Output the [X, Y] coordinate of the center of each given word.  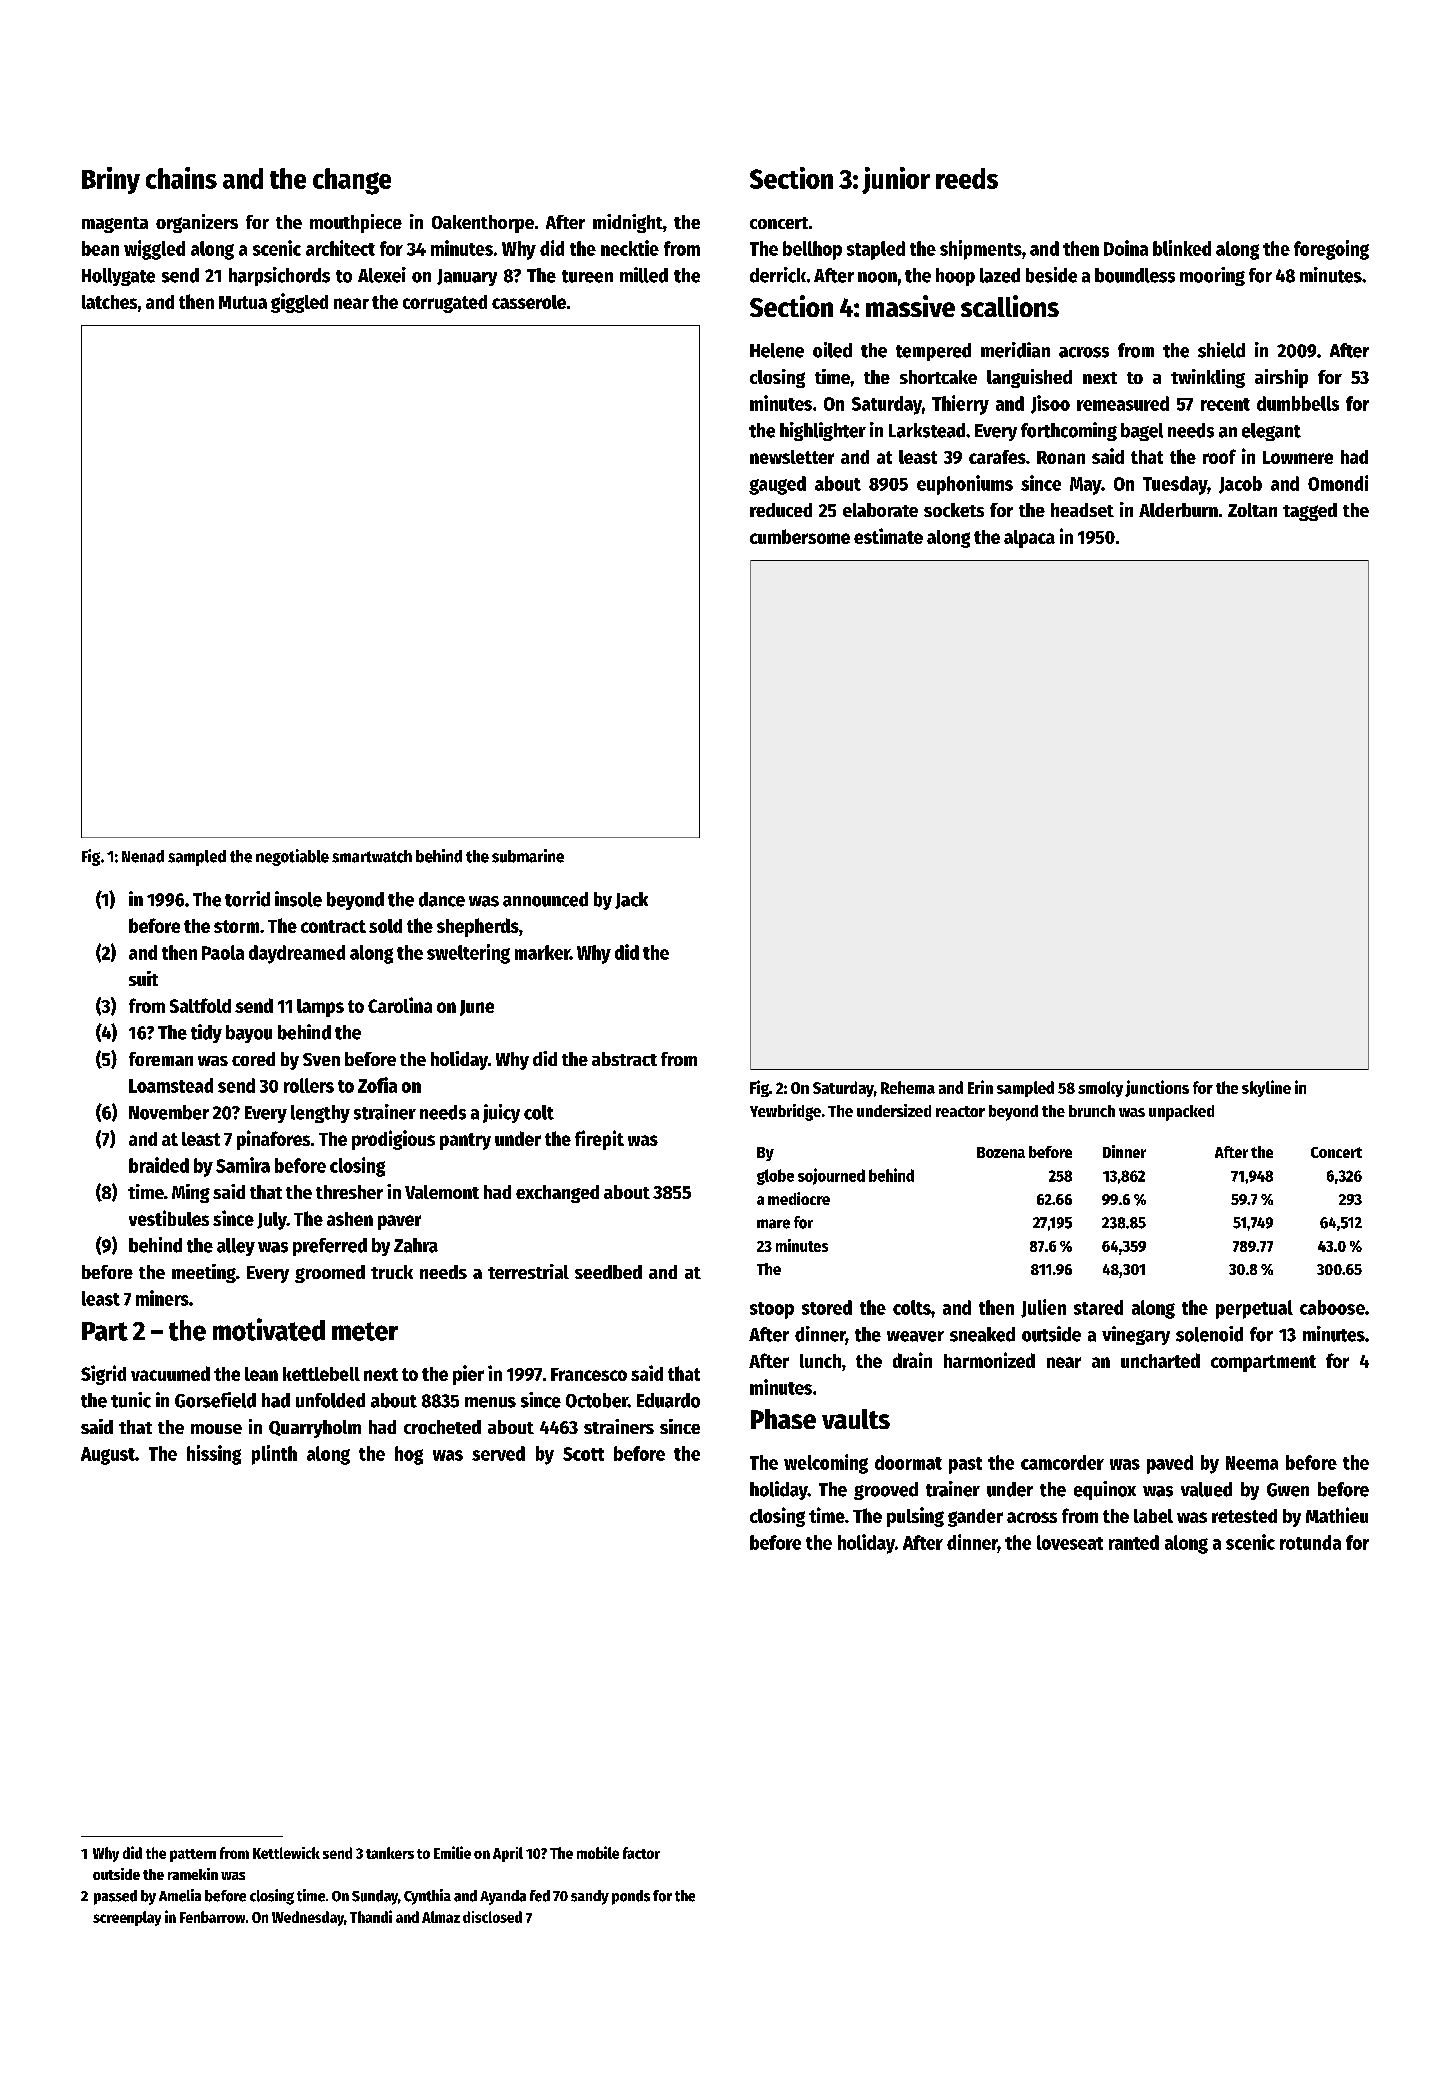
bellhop [812, 250]
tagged [1310, 512]
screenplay [127, 1918]
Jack [631, 900]
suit [143, 978]
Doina [1126, 248]
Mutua [243, 302]
